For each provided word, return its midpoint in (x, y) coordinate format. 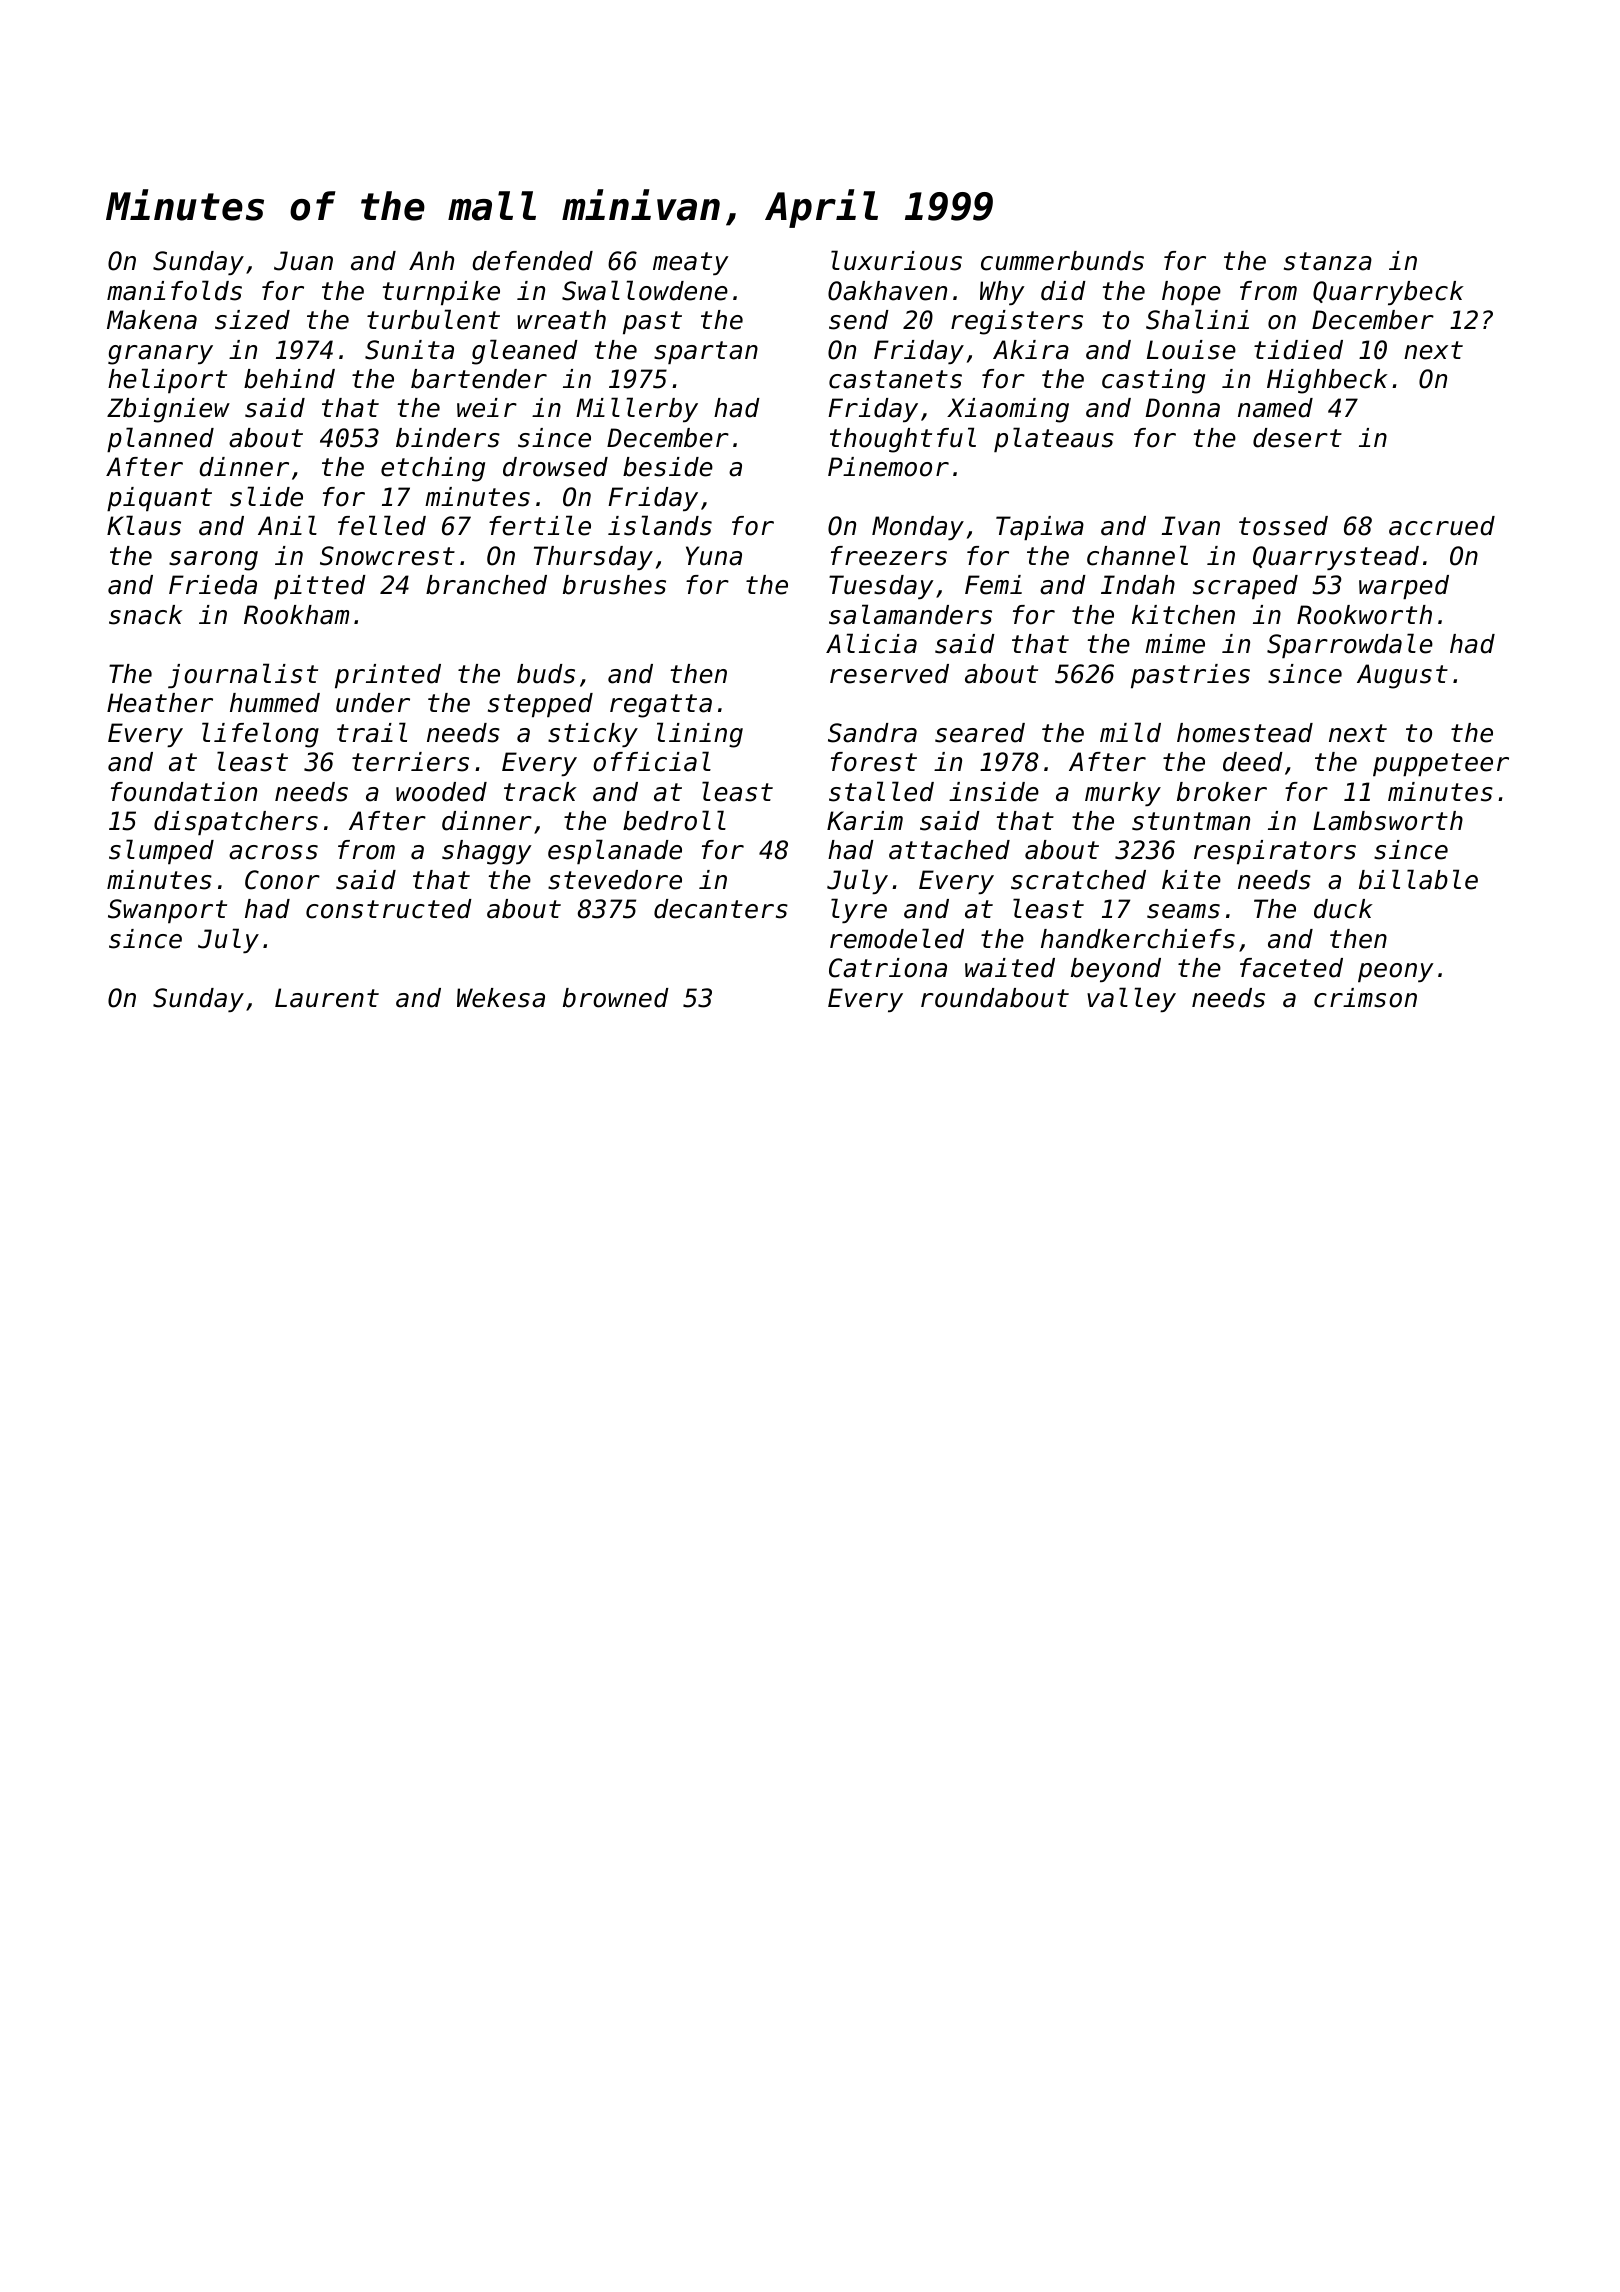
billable (1418, 879)
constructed (389, 909)
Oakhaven (887, 291)
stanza (1328, 261)
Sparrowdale (1350, 645)
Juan (303, 261)
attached (949, 850)
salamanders (910, 614)
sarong (213, 561)
